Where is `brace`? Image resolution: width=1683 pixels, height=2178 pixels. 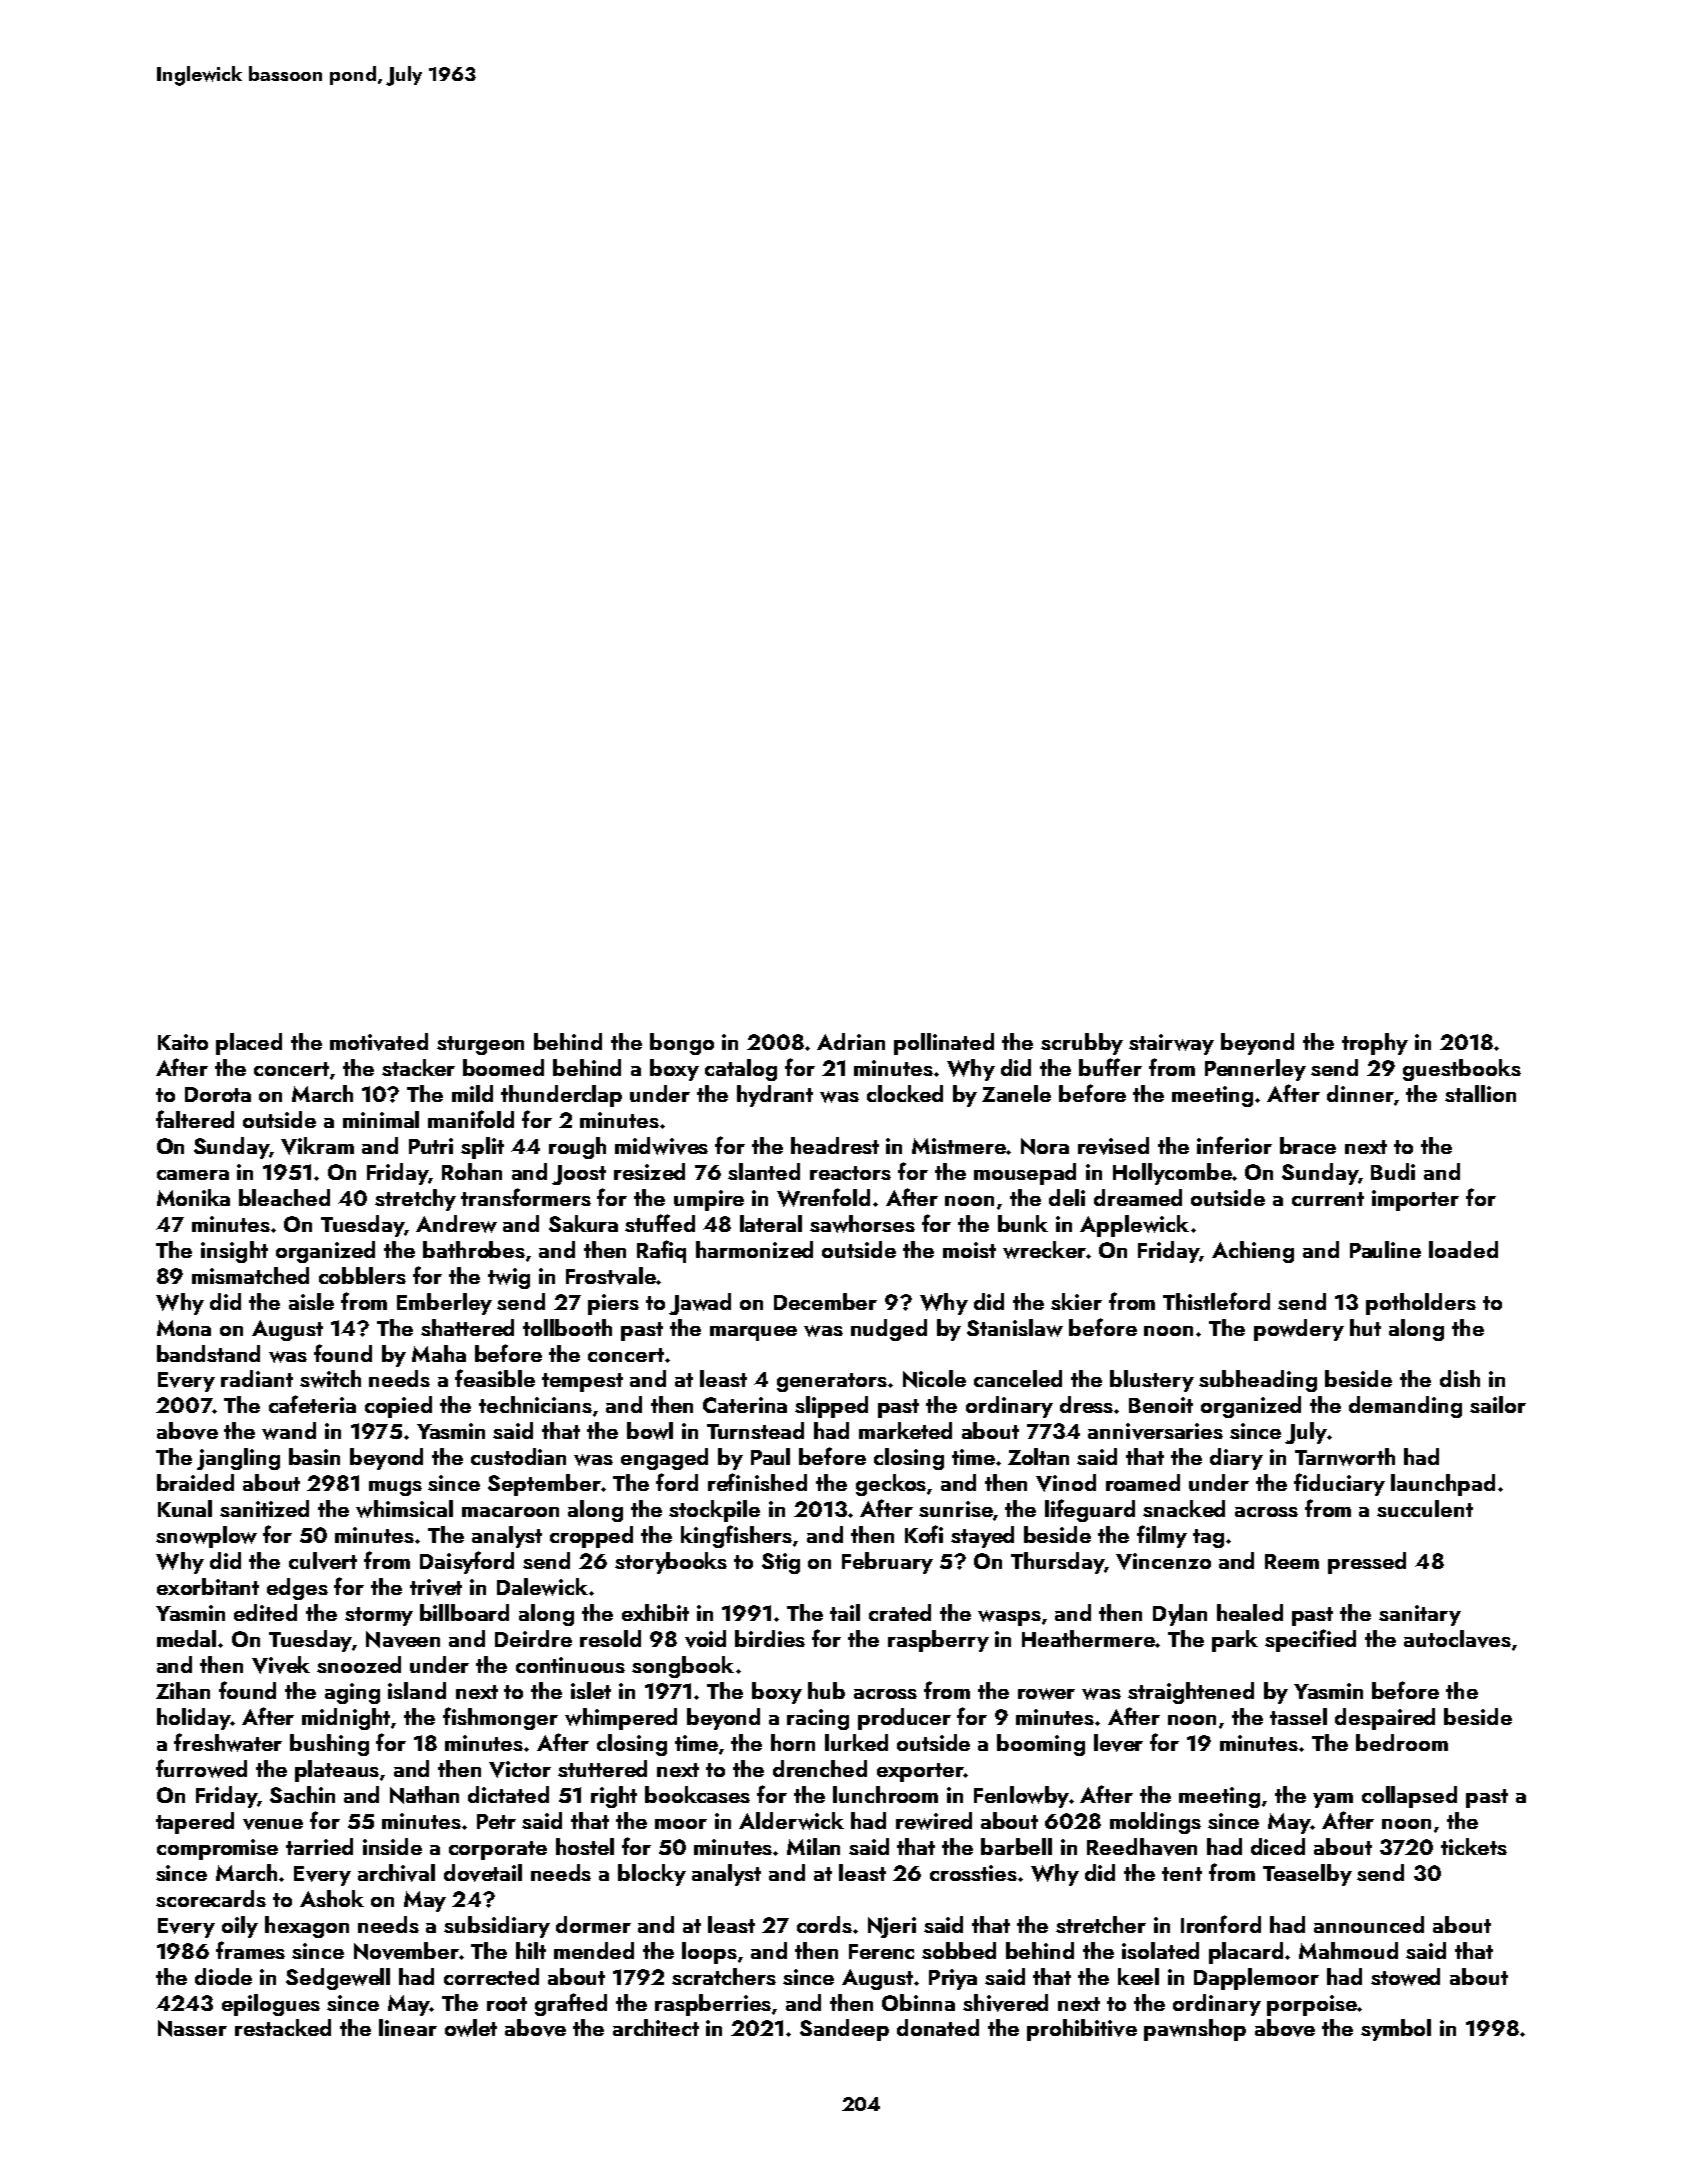 brace is located at coordinates (1308, 1145).
